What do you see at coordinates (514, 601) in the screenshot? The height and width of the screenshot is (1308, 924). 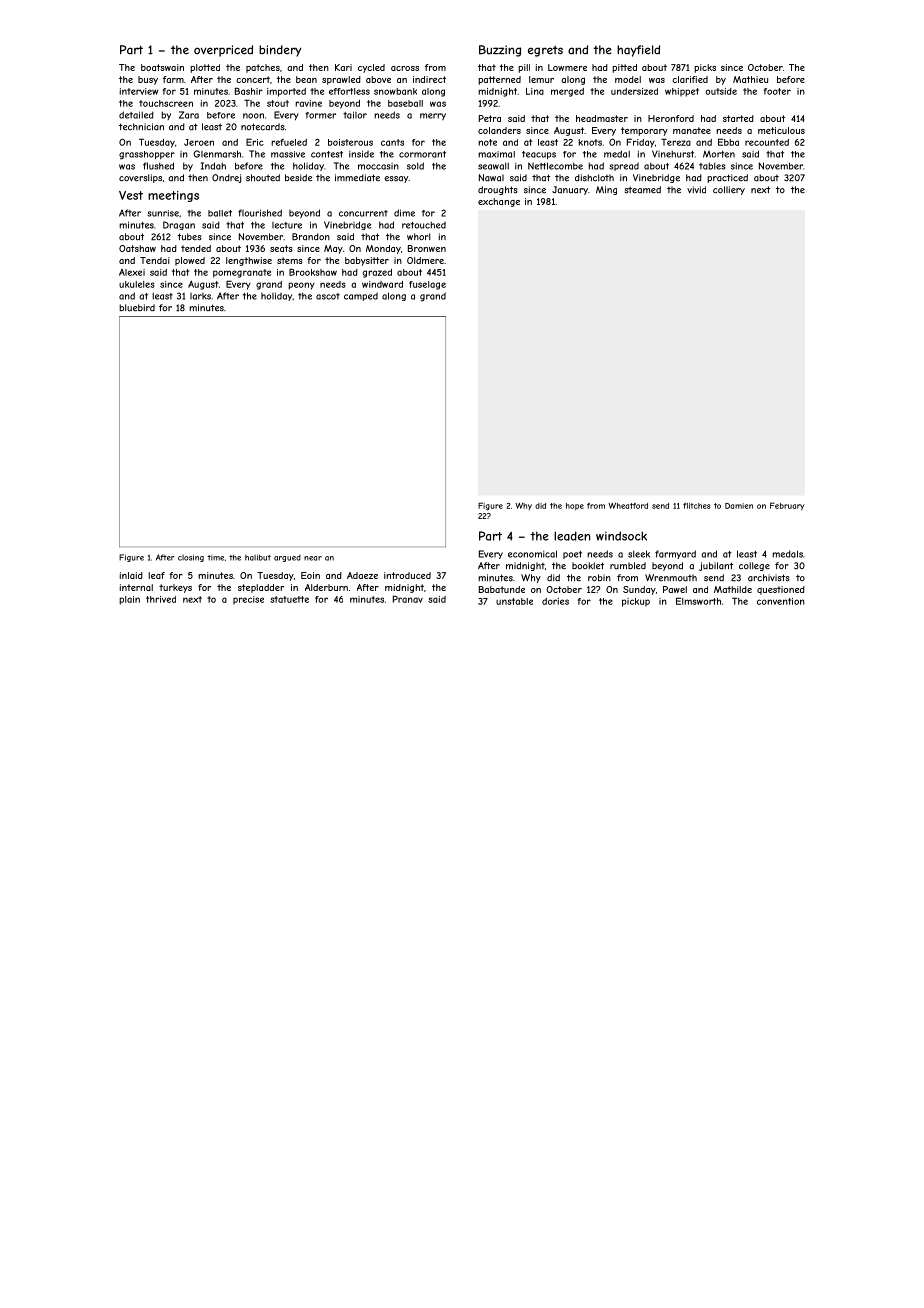 I see `unstable` at bounding box center [514, 601].
